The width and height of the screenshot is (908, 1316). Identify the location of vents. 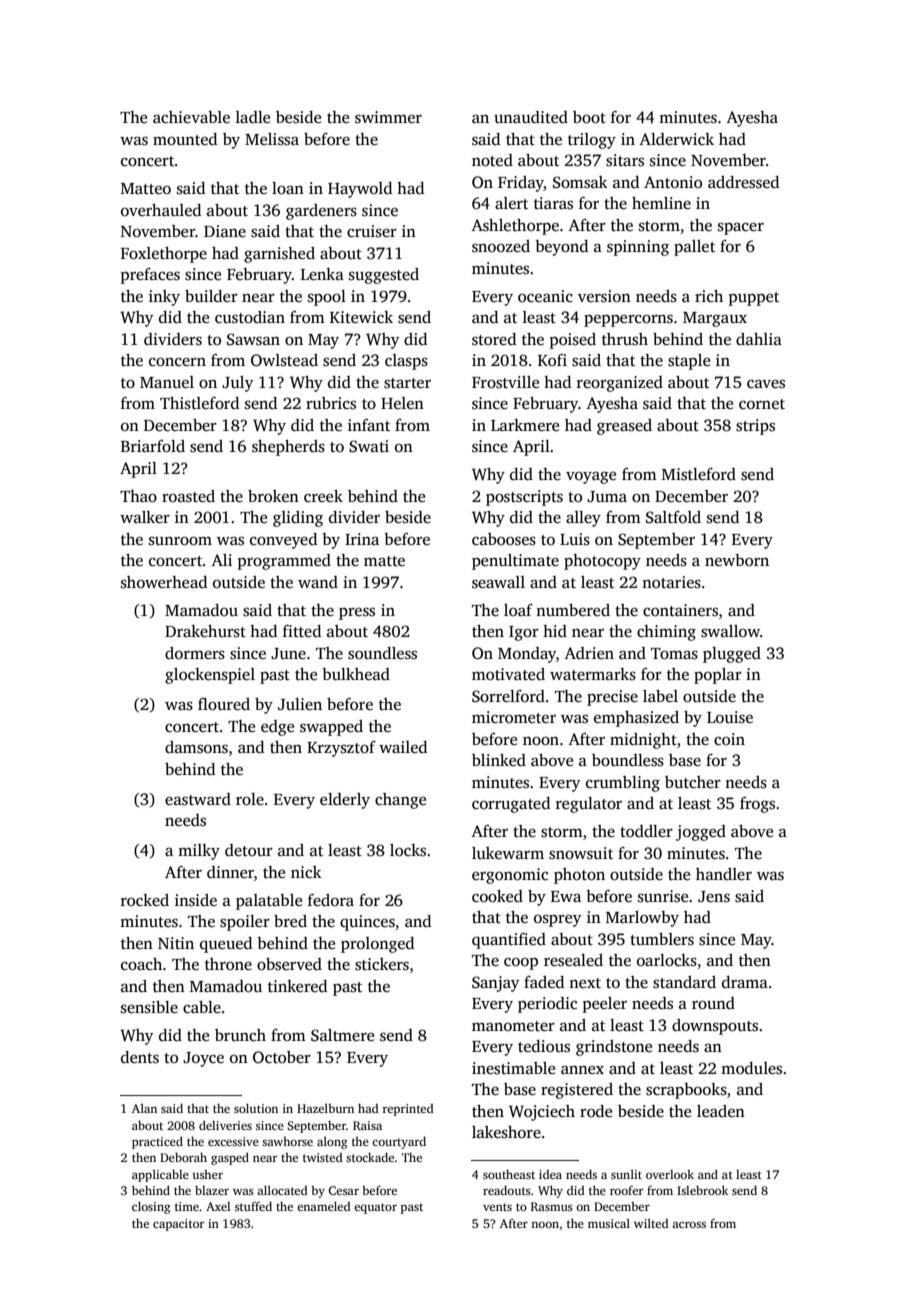
(497, 1207).
